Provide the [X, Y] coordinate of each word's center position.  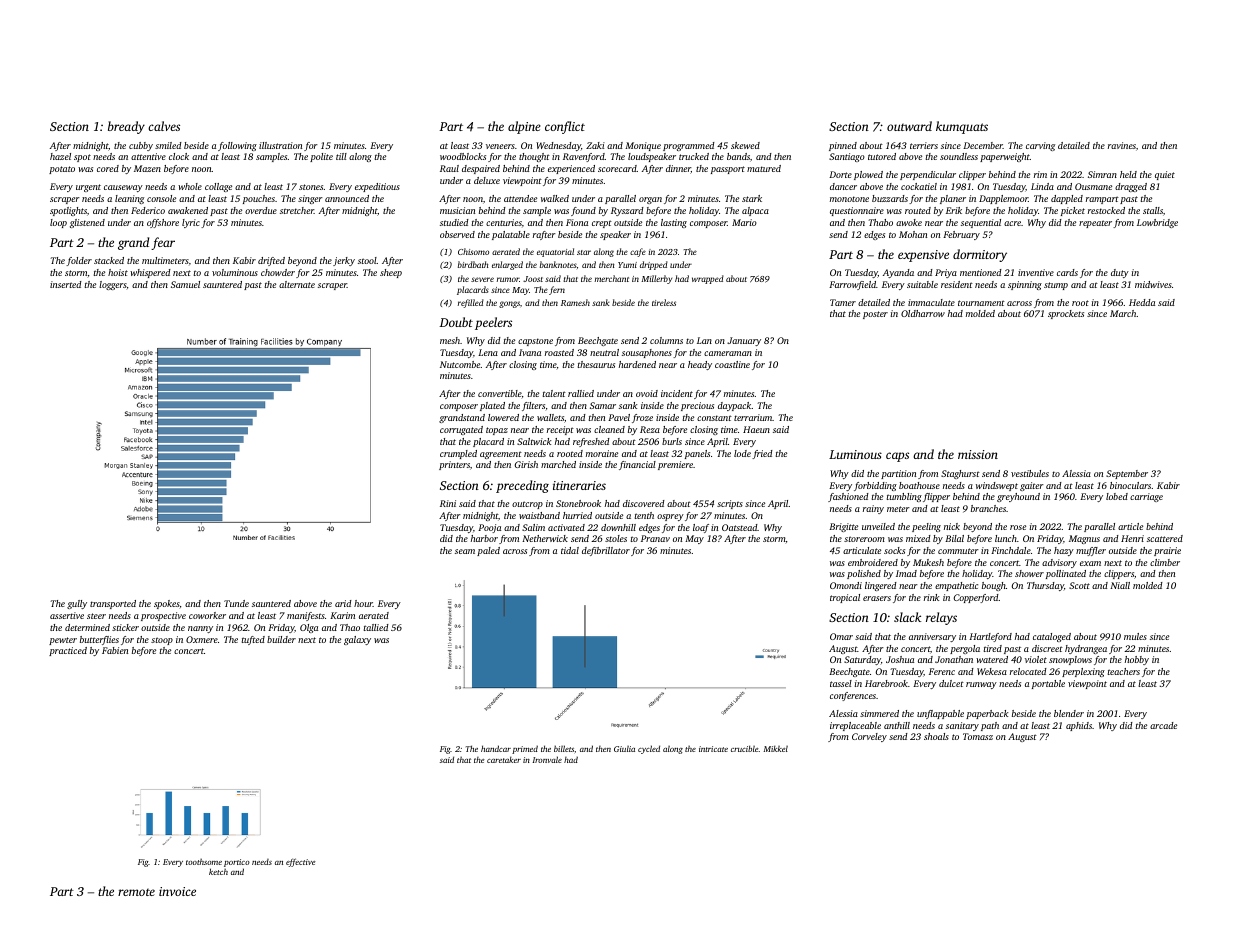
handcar [496, 748]
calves [164, 126]
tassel [841, 683]
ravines [1122, 145]
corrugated [461, 430]
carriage [1146, 497]
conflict [565, 127]
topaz [497, 431]
